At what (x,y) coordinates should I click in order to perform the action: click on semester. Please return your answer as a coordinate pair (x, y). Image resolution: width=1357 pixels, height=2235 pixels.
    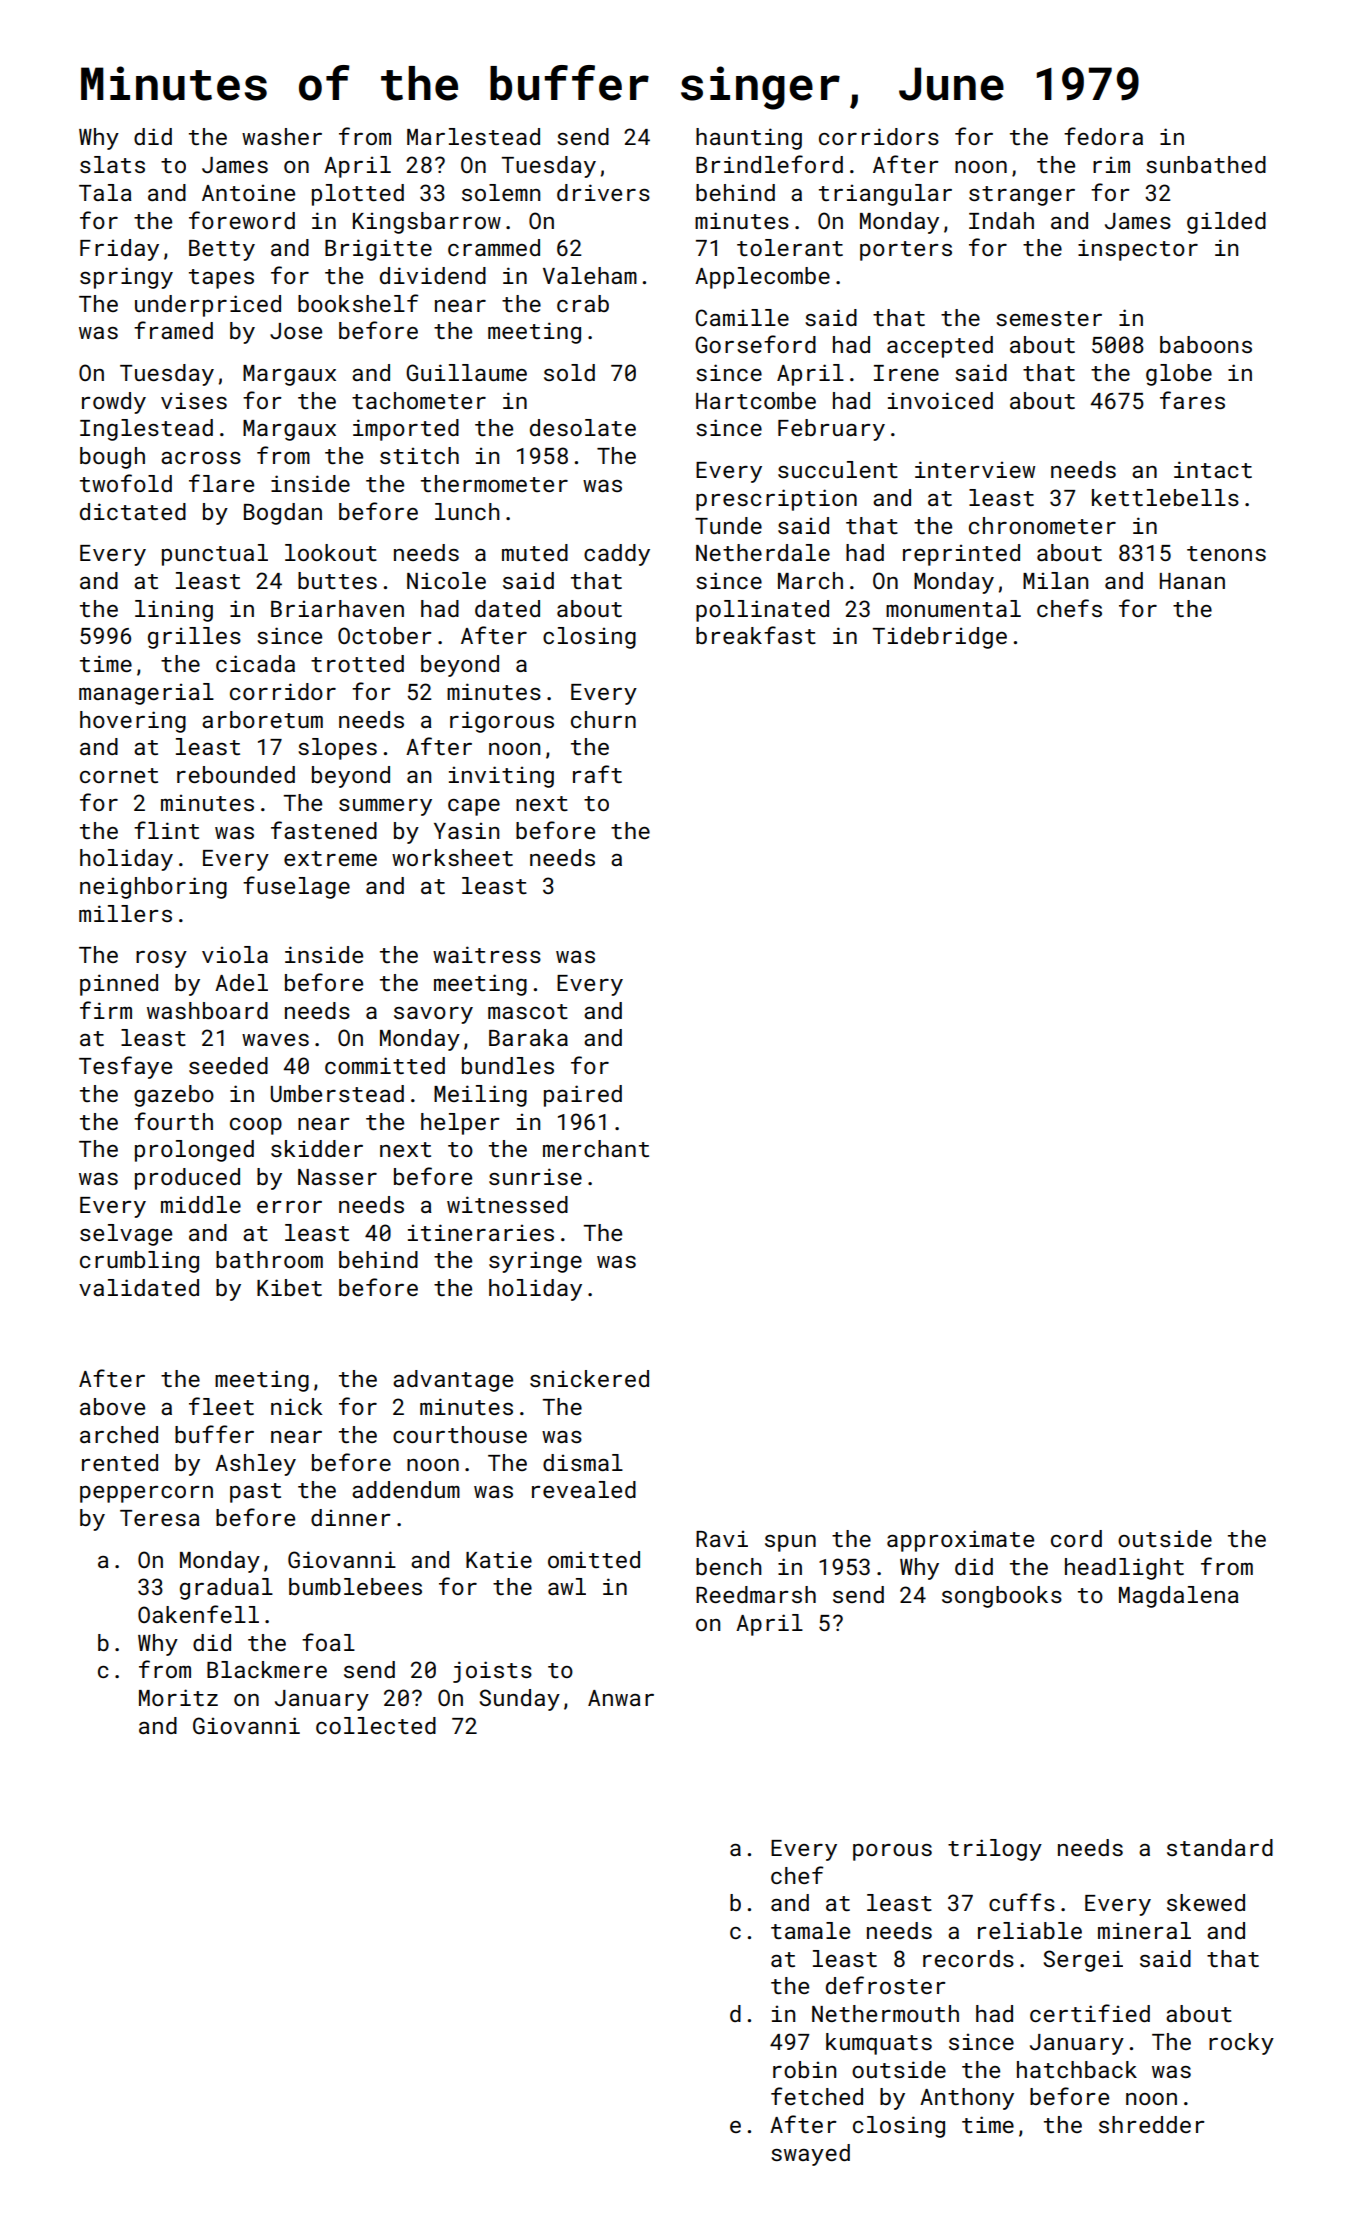
    Looking at the image, I should click on (1049, 318).
